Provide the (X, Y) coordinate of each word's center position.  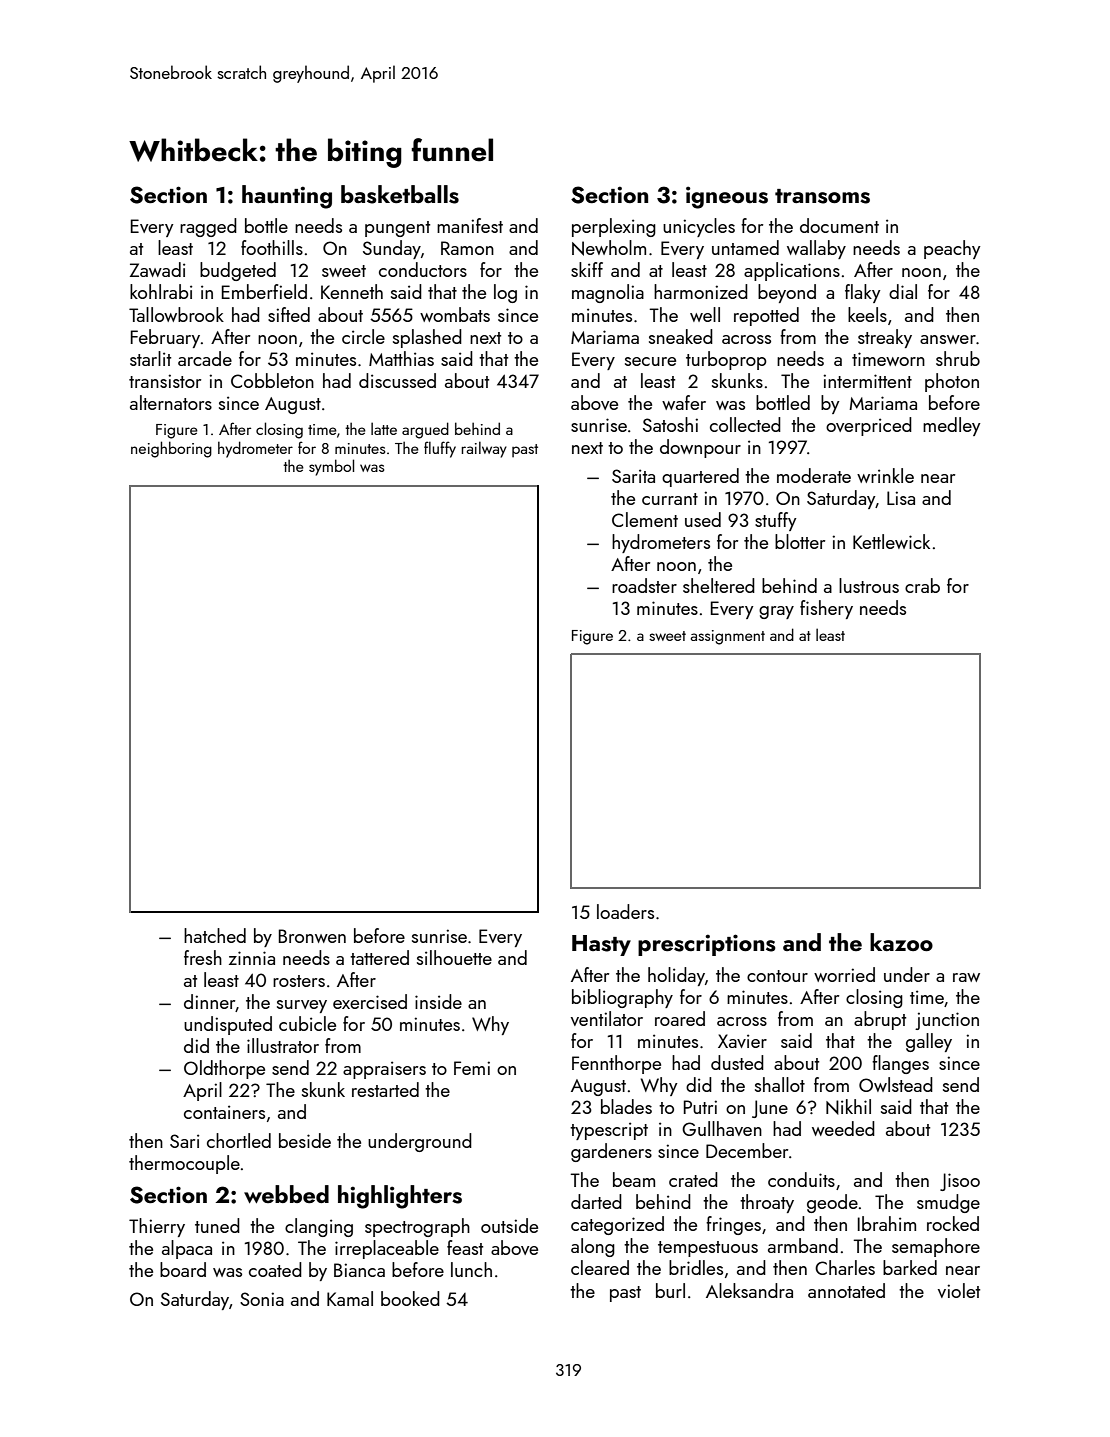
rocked (953, 1223)
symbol (331, 467)
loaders (625, 911)
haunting (287, 197)
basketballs (400, 194)
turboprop (726, 360)
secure (650, 361)
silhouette (454, 957)
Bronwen (312, 936)
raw (966, 977)
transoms (822, 196)
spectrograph (417, 1227)
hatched (215, 935)
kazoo (901, 942)
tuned (217, 1225)
